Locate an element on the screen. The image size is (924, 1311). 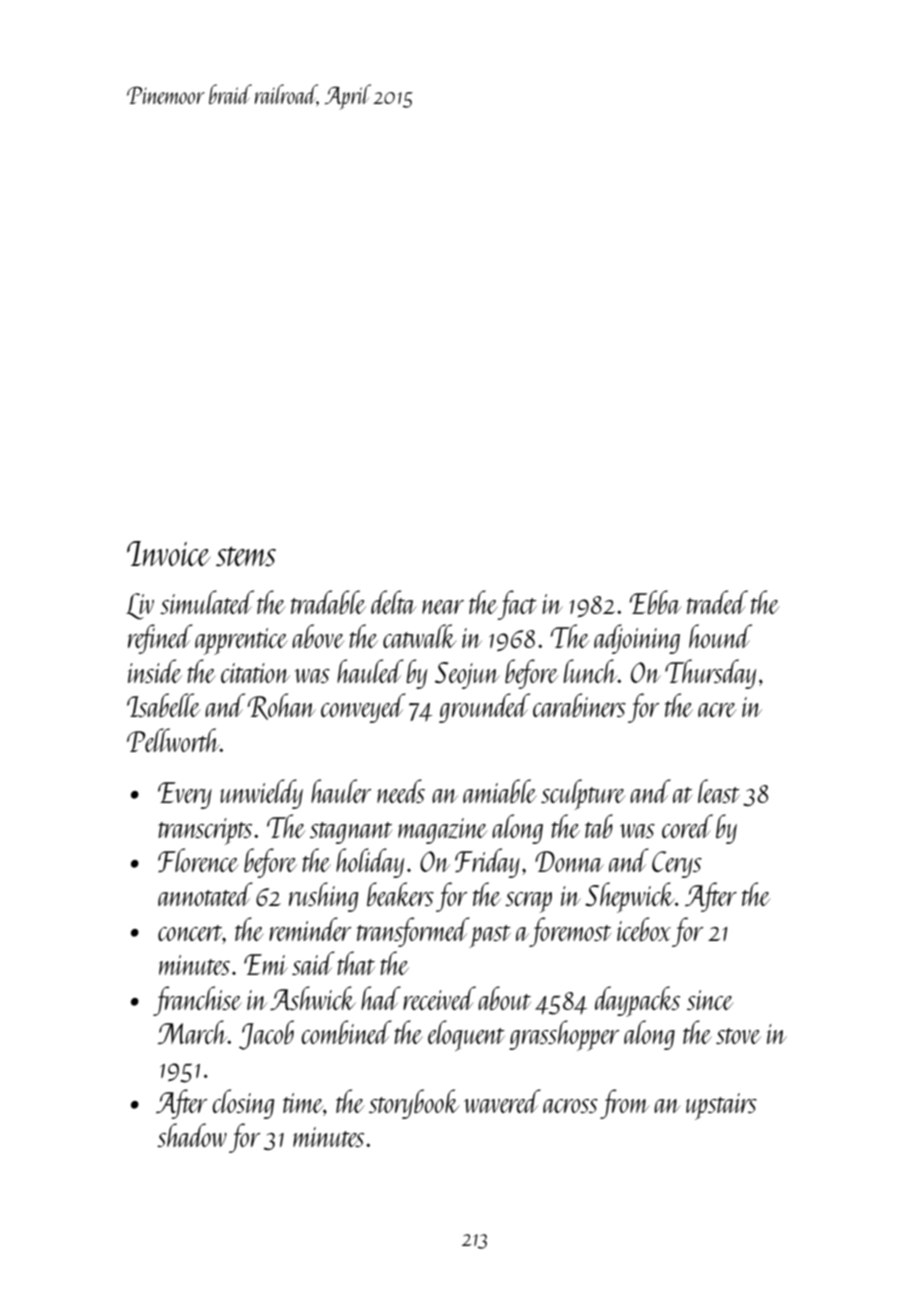
transformed is located at coordinates (413, 932).
